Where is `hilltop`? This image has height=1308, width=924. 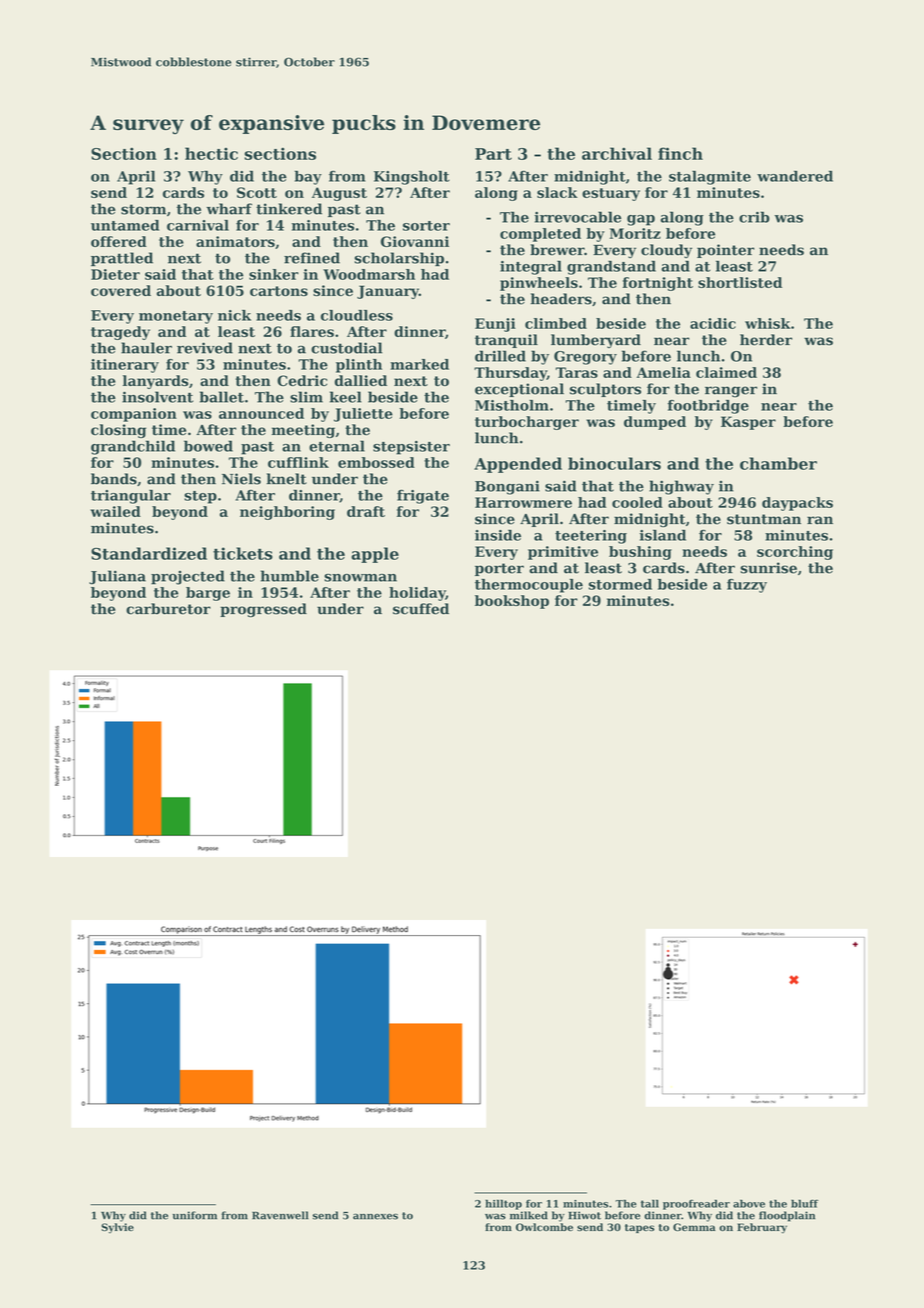
hilltop is located at coordinates (503, 1204).
